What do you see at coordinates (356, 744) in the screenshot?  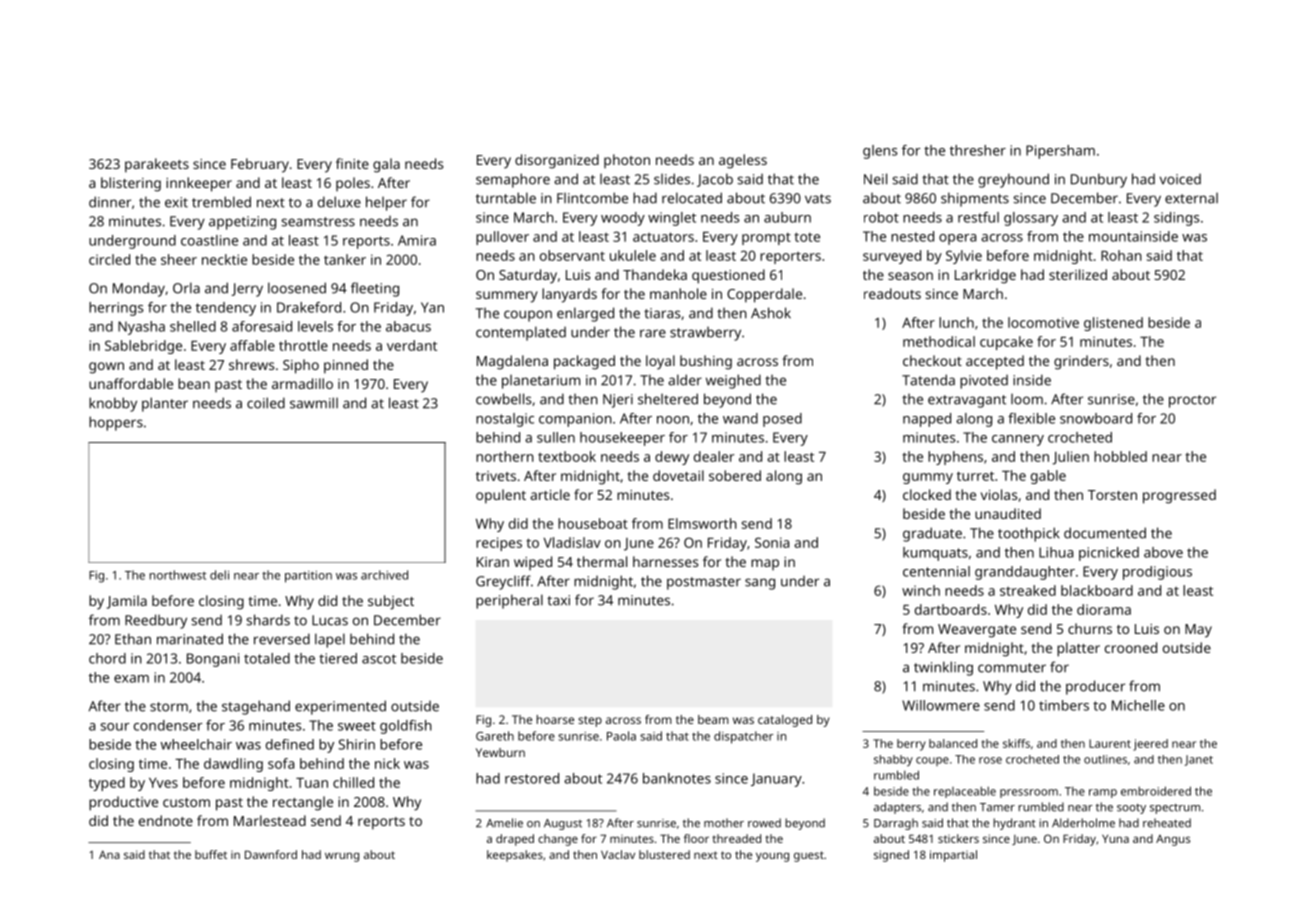 I see `Shirin` at bounding box center [356, 744].
